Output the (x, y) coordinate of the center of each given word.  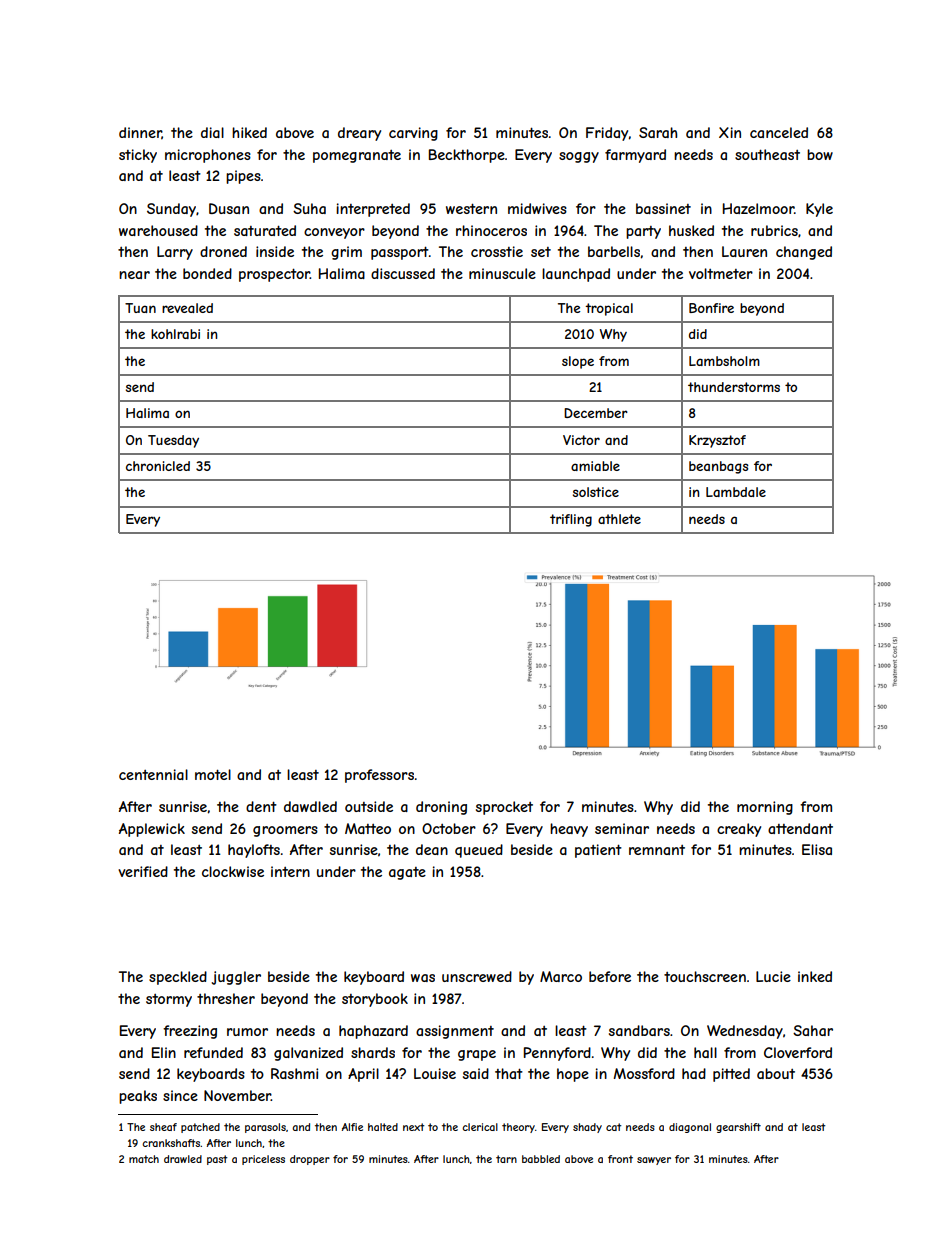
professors (379, 776)
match (144, 1159)
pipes (243, 177)
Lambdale (736, 492)
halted (383, 1127)
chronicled (158, 466)
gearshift (738, 1128)
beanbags (719, 467)
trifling (571, 520)
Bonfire (711, 308)
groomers (285, 831)
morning (765, 808)
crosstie (497, 251)
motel (213, 774)
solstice (596, 492)
